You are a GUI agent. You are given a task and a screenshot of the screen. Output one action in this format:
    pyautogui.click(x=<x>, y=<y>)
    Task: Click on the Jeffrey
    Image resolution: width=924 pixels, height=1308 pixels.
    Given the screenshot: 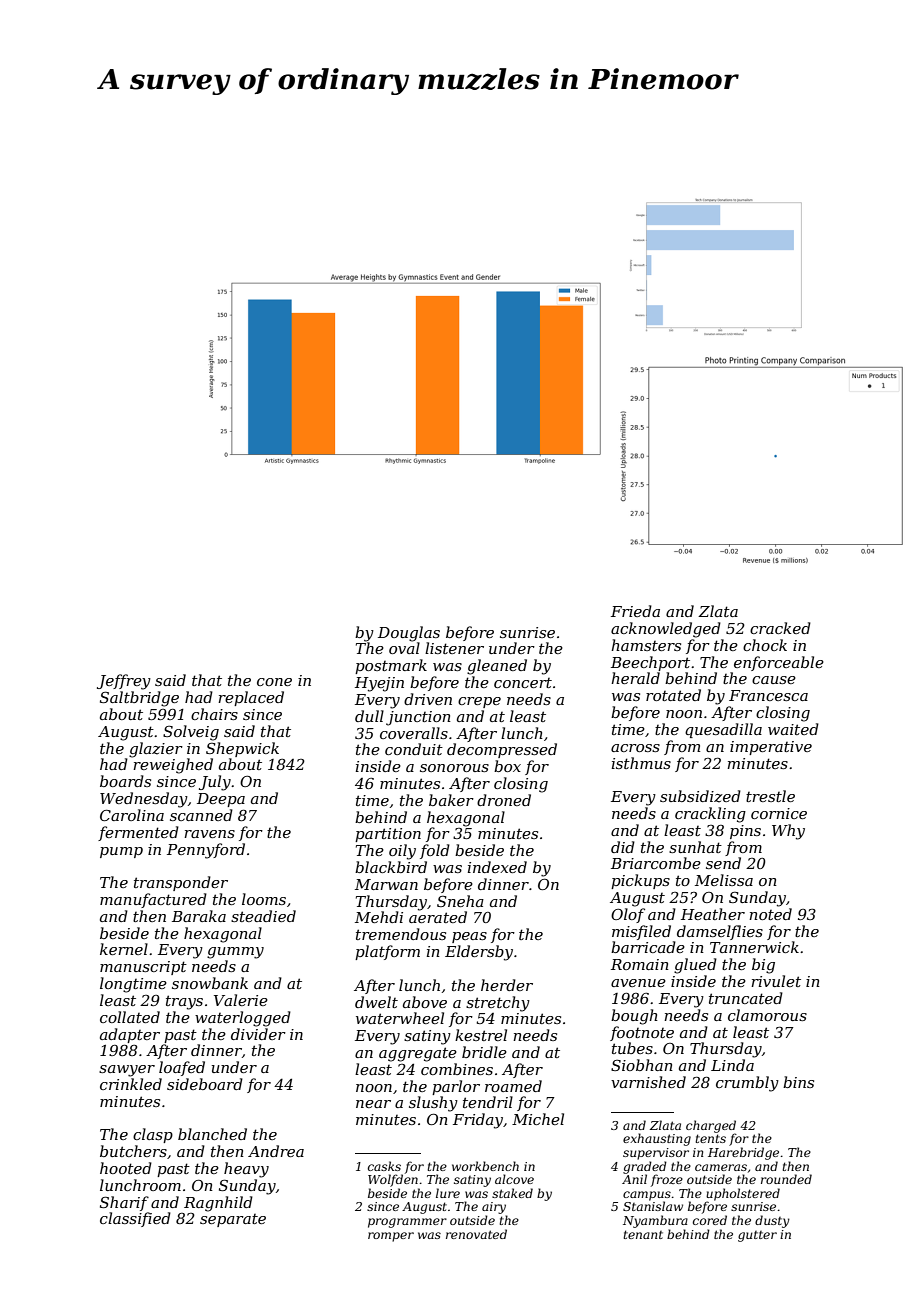 What is the action you would take?
    pyautogui.click(x=124, y=682)
